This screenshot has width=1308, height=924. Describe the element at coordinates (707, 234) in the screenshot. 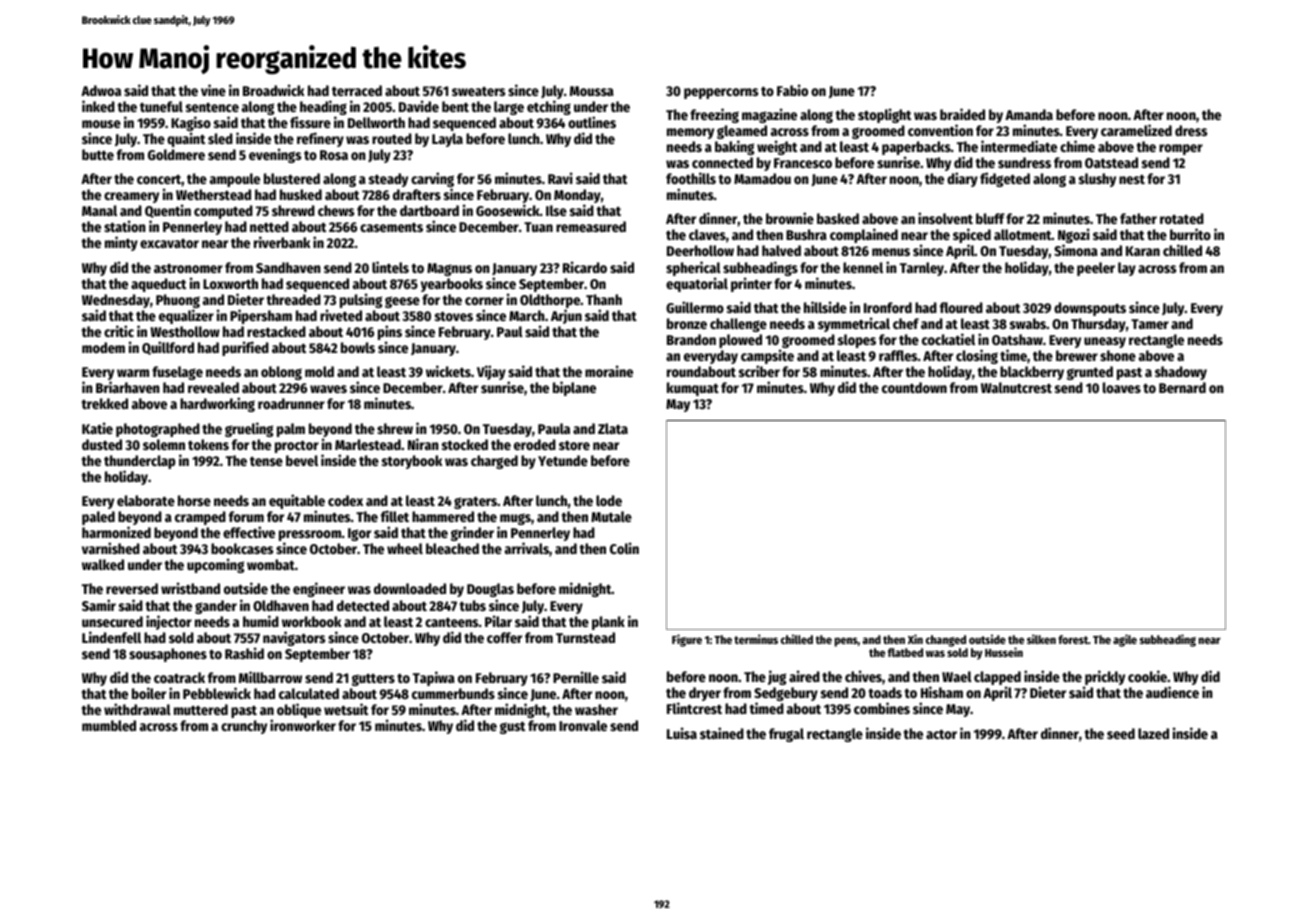

I see `claves` at that location.
